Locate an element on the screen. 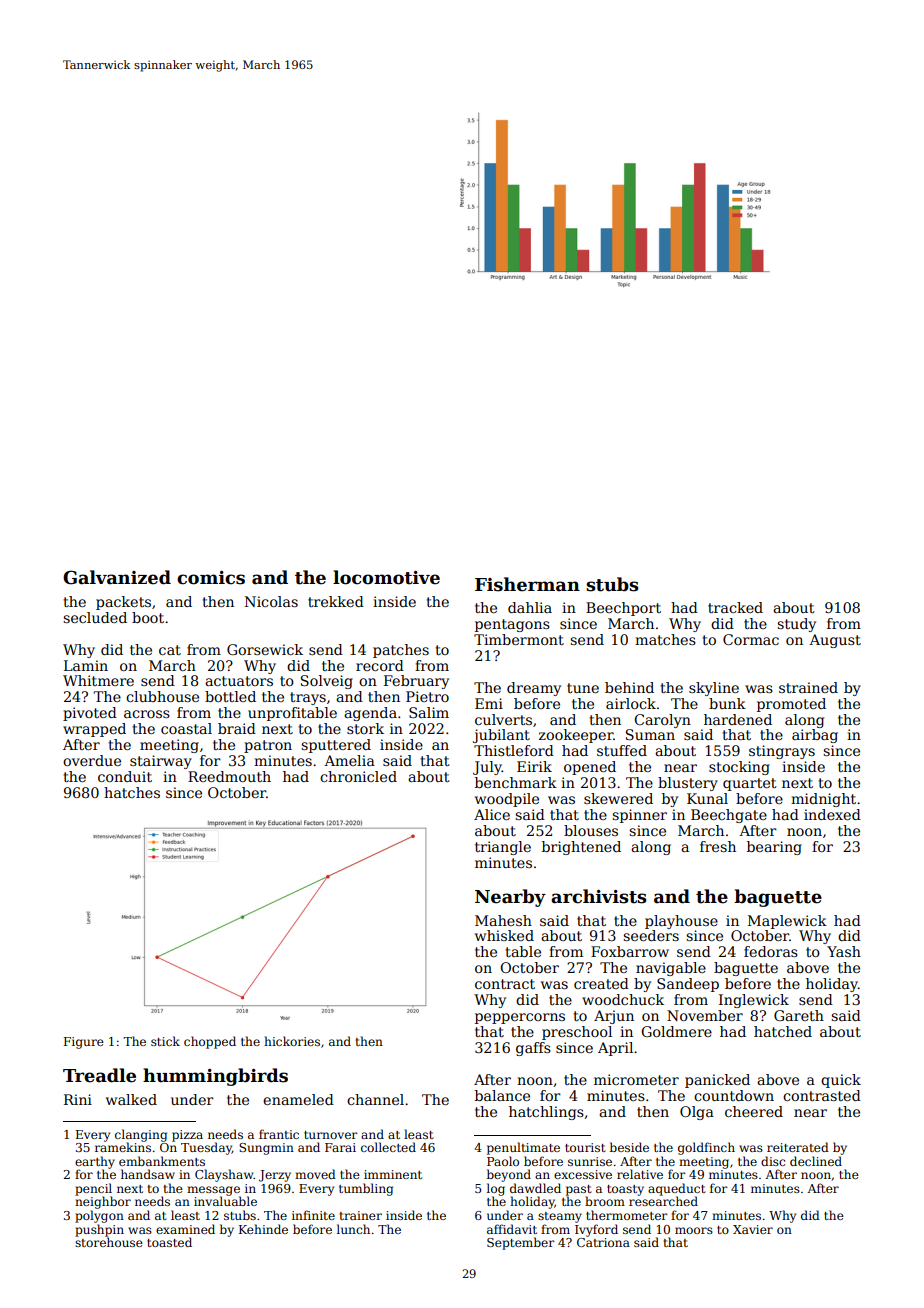 The height and width of the screenshot is (1308, 924). preschool is located at coordinates (577, 1033).
